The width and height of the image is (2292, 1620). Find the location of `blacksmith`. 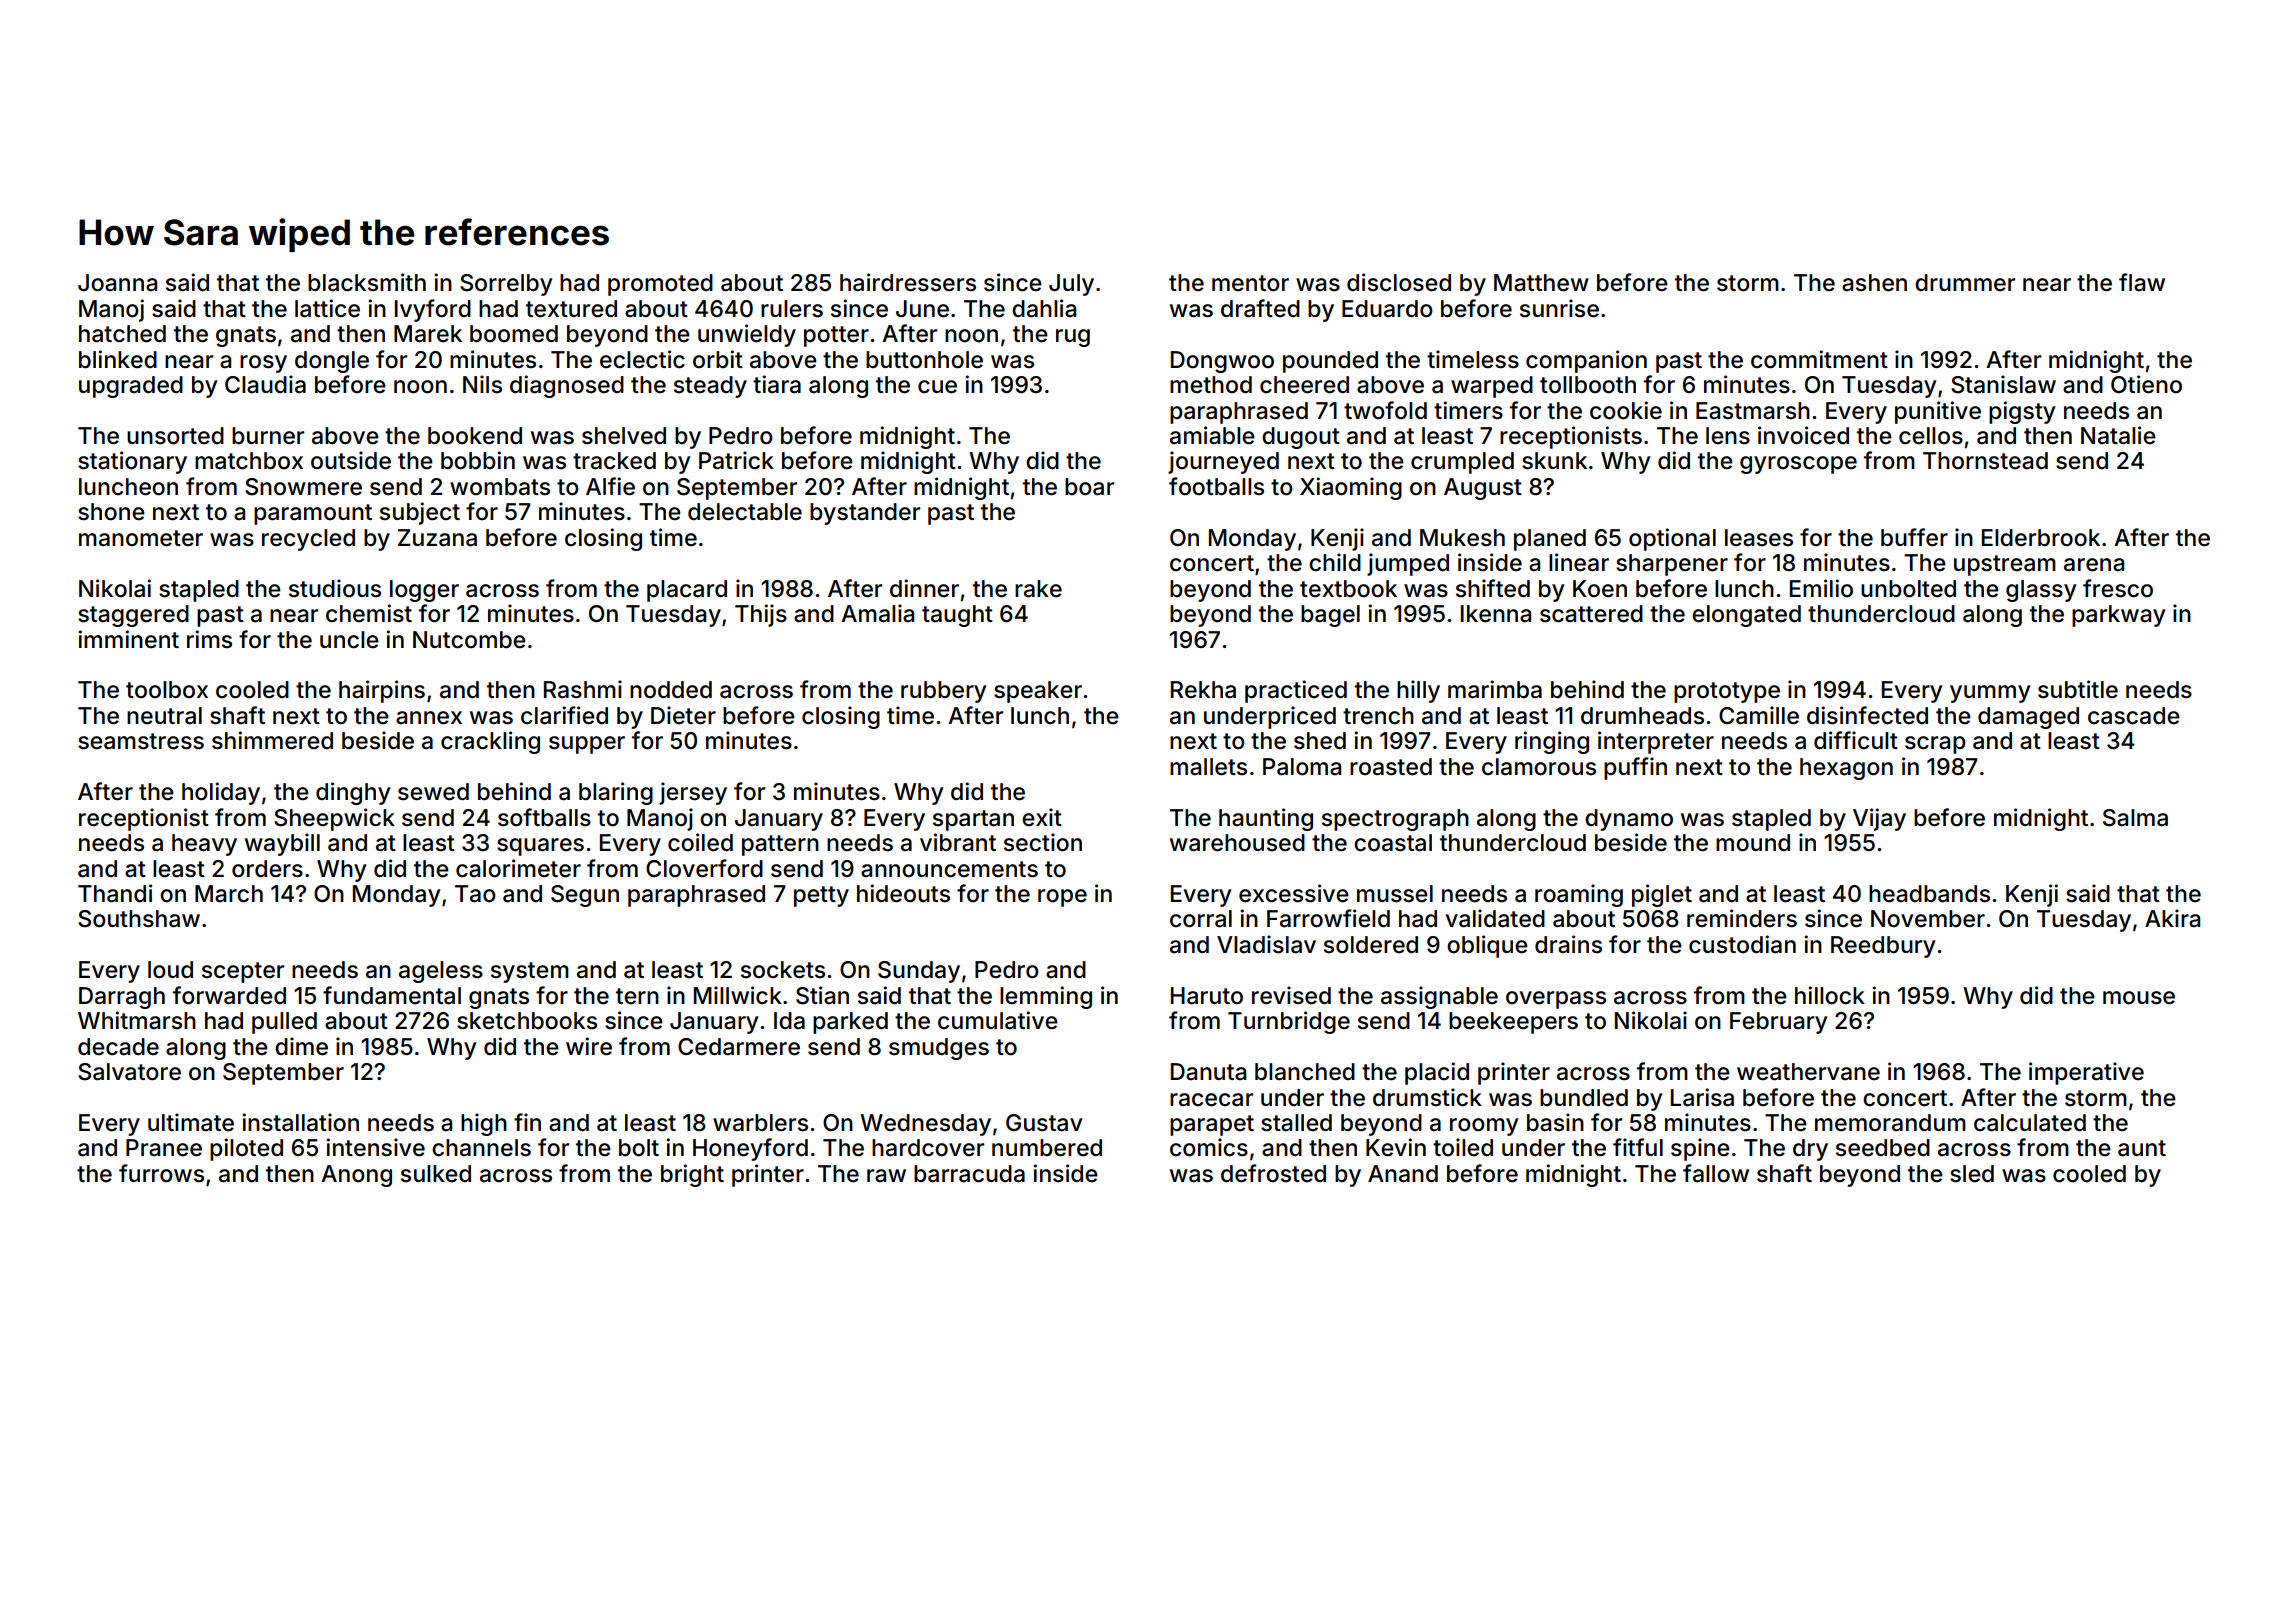

blacksmith is located at coordinates (367, 282).
